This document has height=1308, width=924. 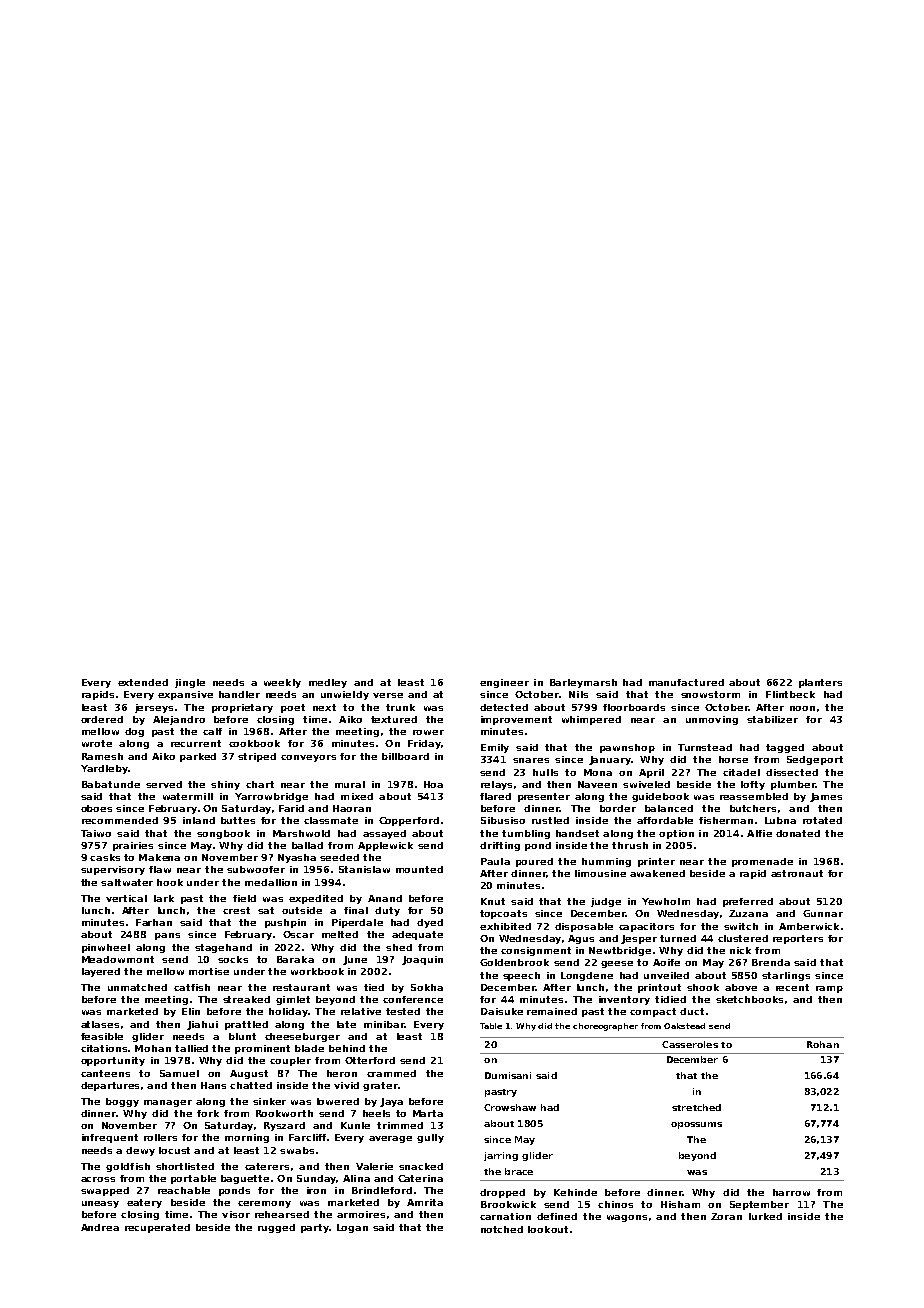 I want to click on stretched, so click(x=696, y=1107).
